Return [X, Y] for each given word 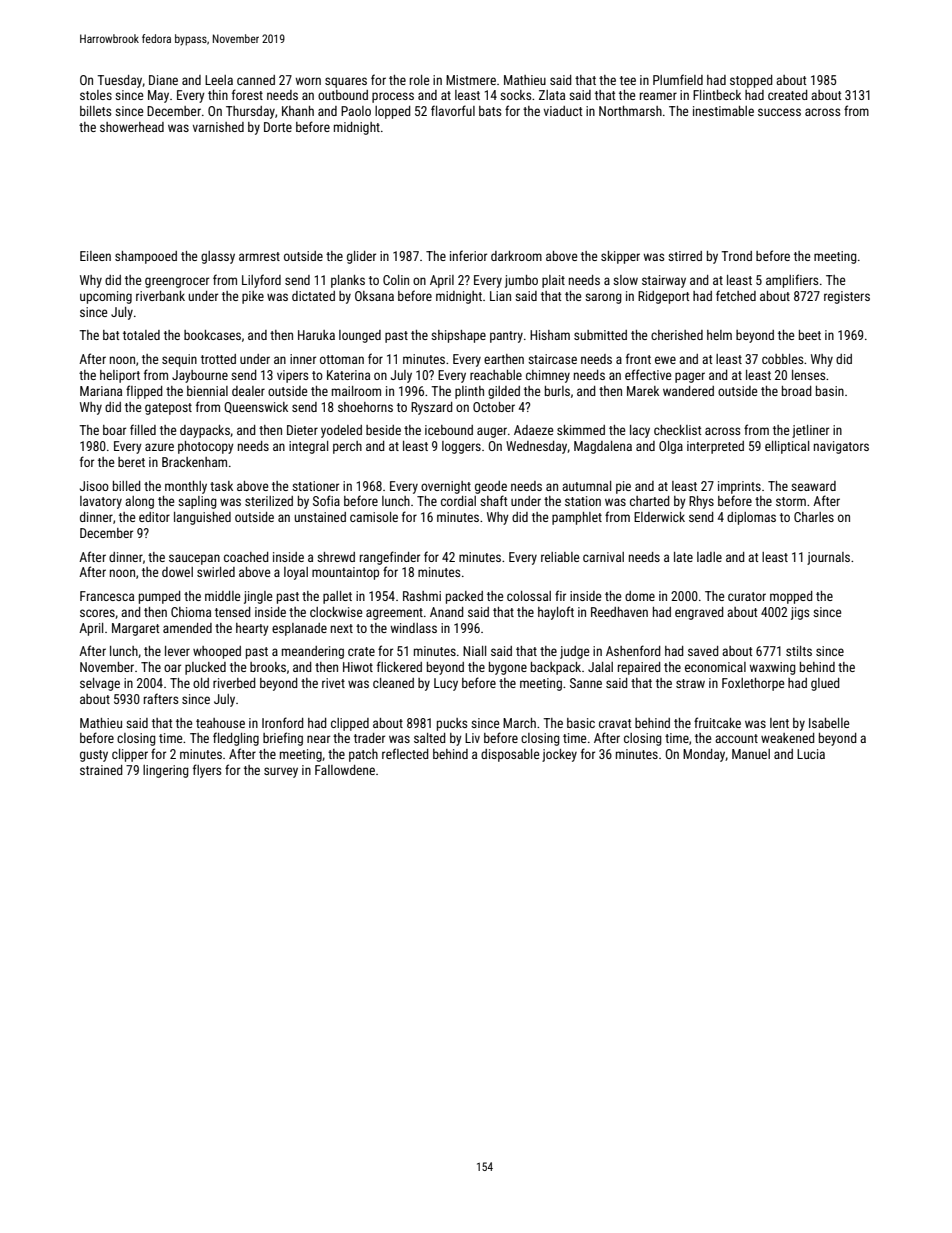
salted [430, 738]
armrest [259, 256]
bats [490, 111]
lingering [166, 771]
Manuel [751, 754]
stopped [751, 81]
